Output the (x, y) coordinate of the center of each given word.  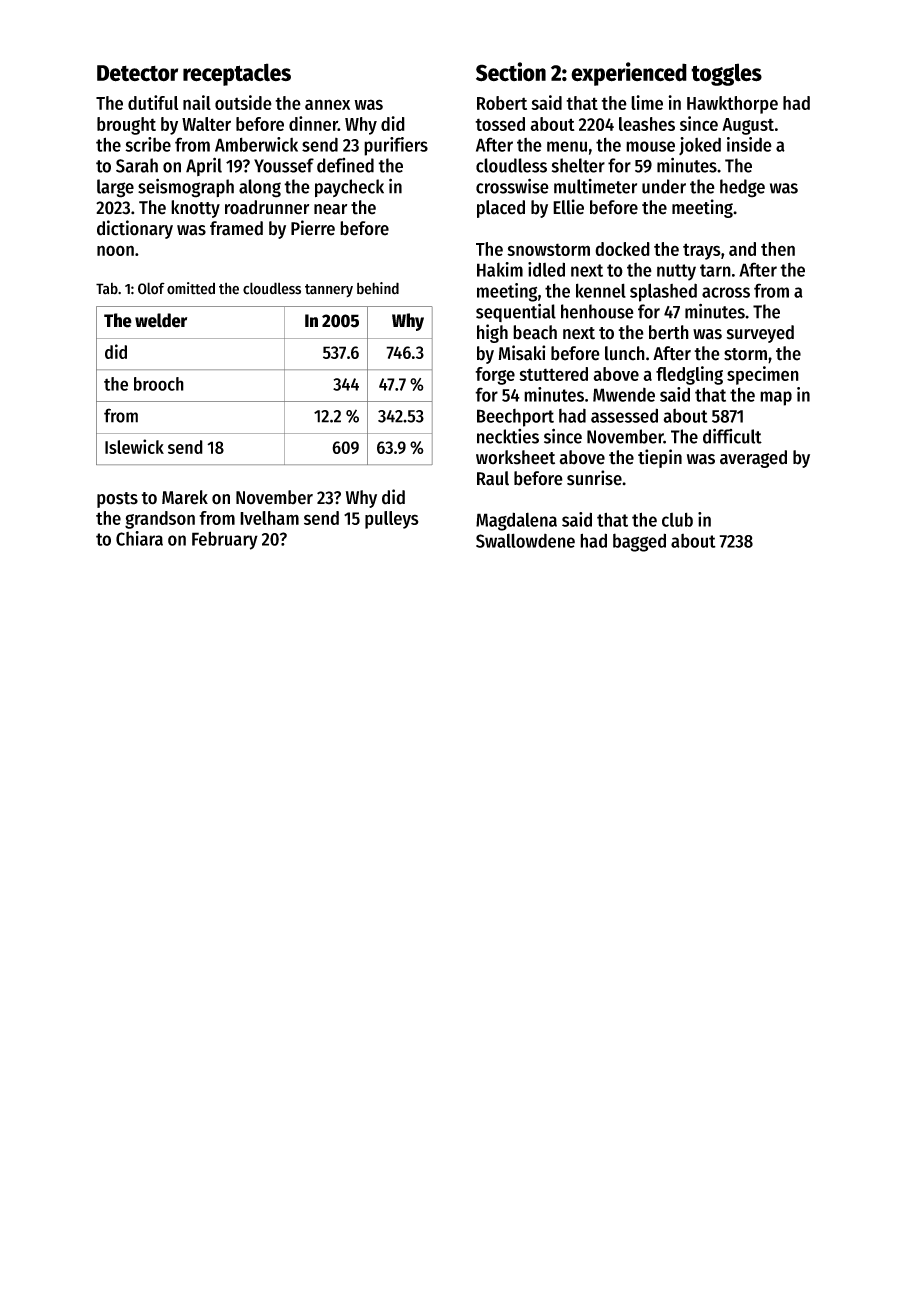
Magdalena (516, 521)
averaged (753, 459)
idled (546, 269)
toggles (726, 74)
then (778, 249)
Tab (107, 289)
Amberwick (256, 144)
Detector (137, 73)
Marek (185, 497)
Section (511, 72)
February (225, 540)
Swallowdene (525, 540)
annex (327, 104)
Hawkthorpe (732, 105)
